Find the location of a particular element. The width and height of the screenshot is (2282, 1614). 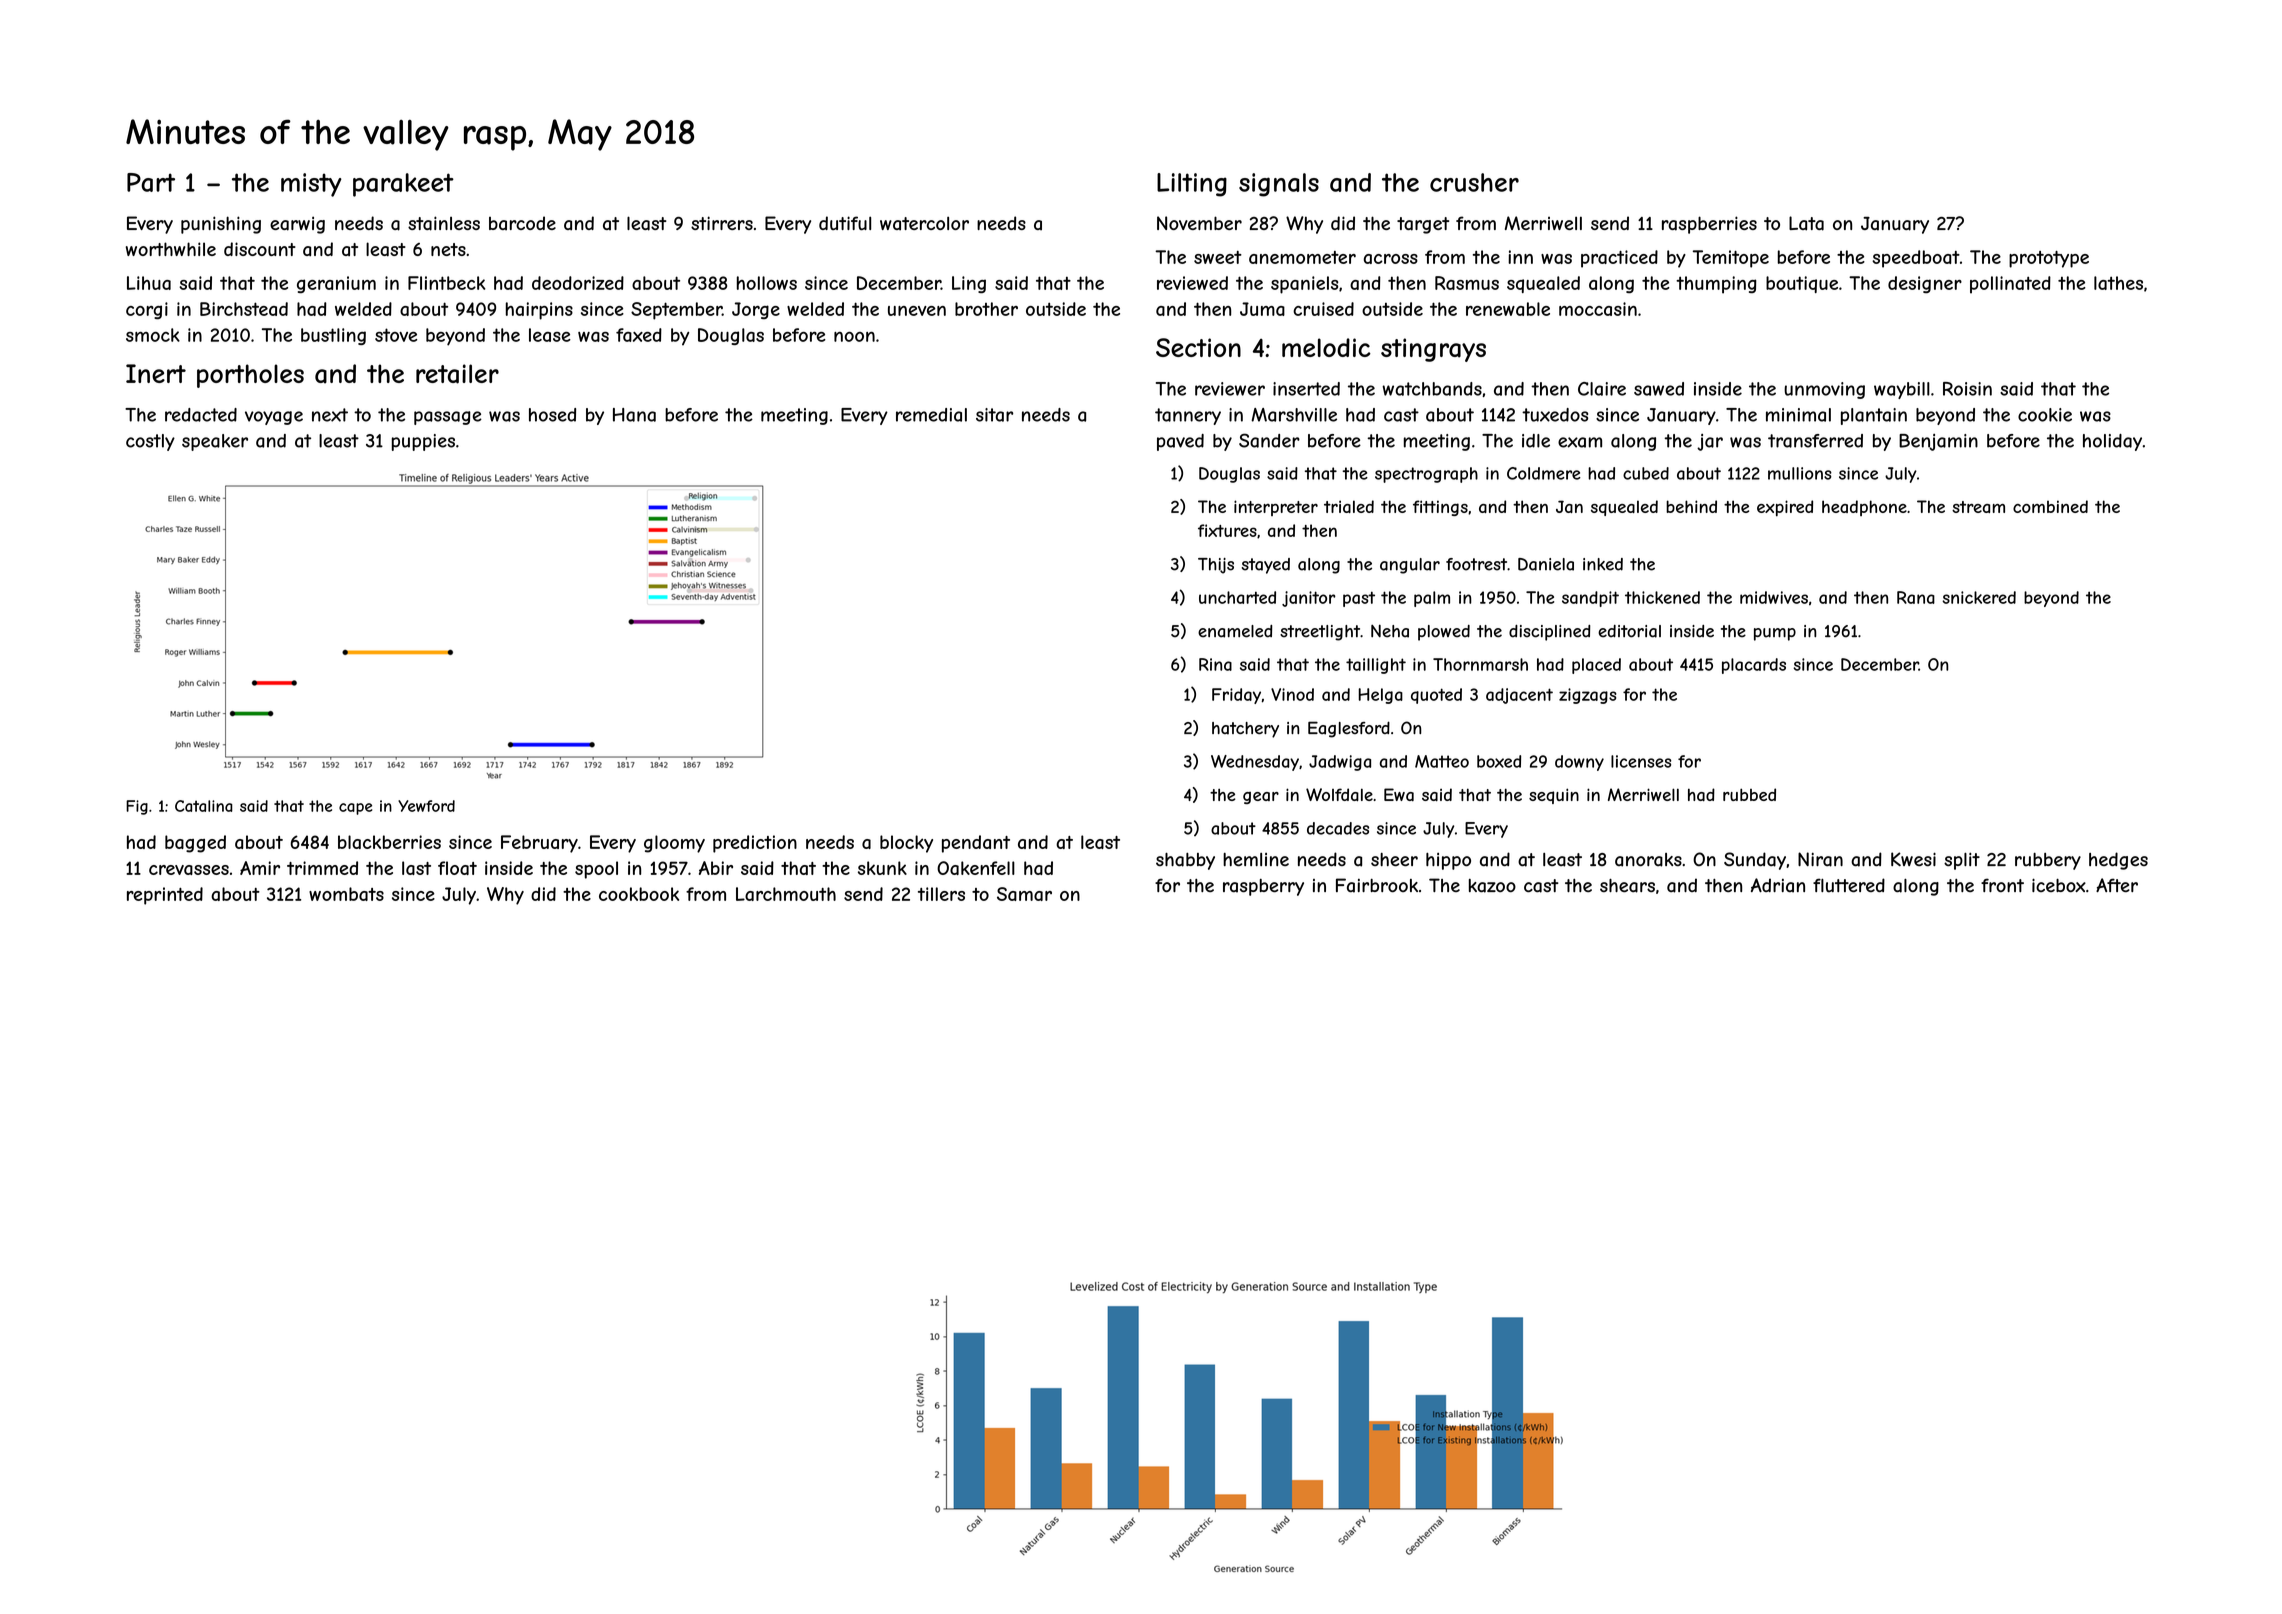

stainless is located at coordinates (444, 223).
